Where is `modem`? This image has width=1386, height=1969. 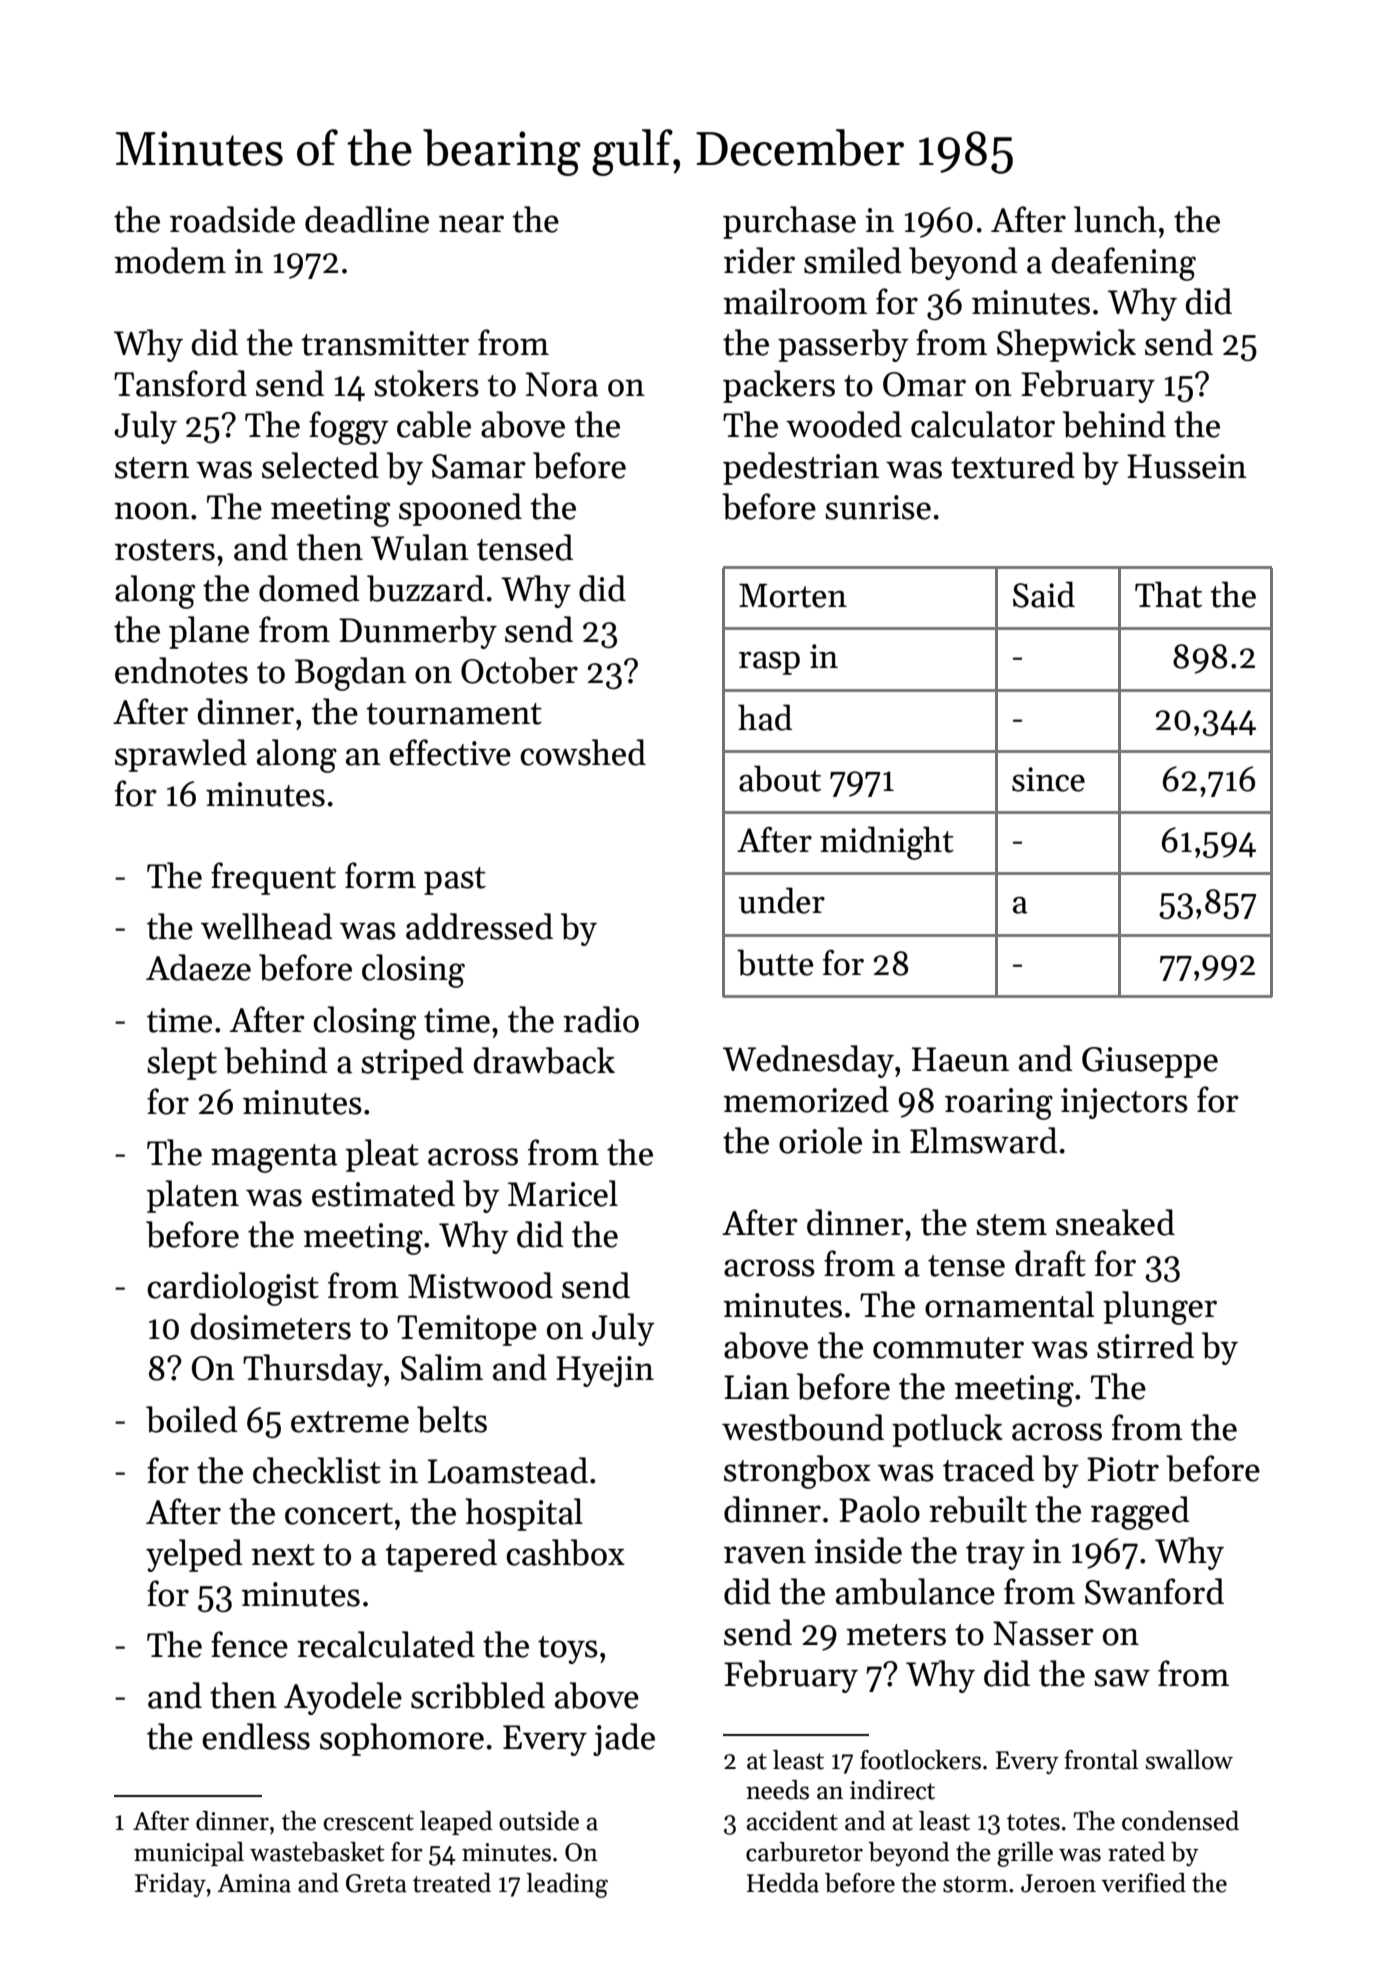 modem is located at coordinates (170, 260).
